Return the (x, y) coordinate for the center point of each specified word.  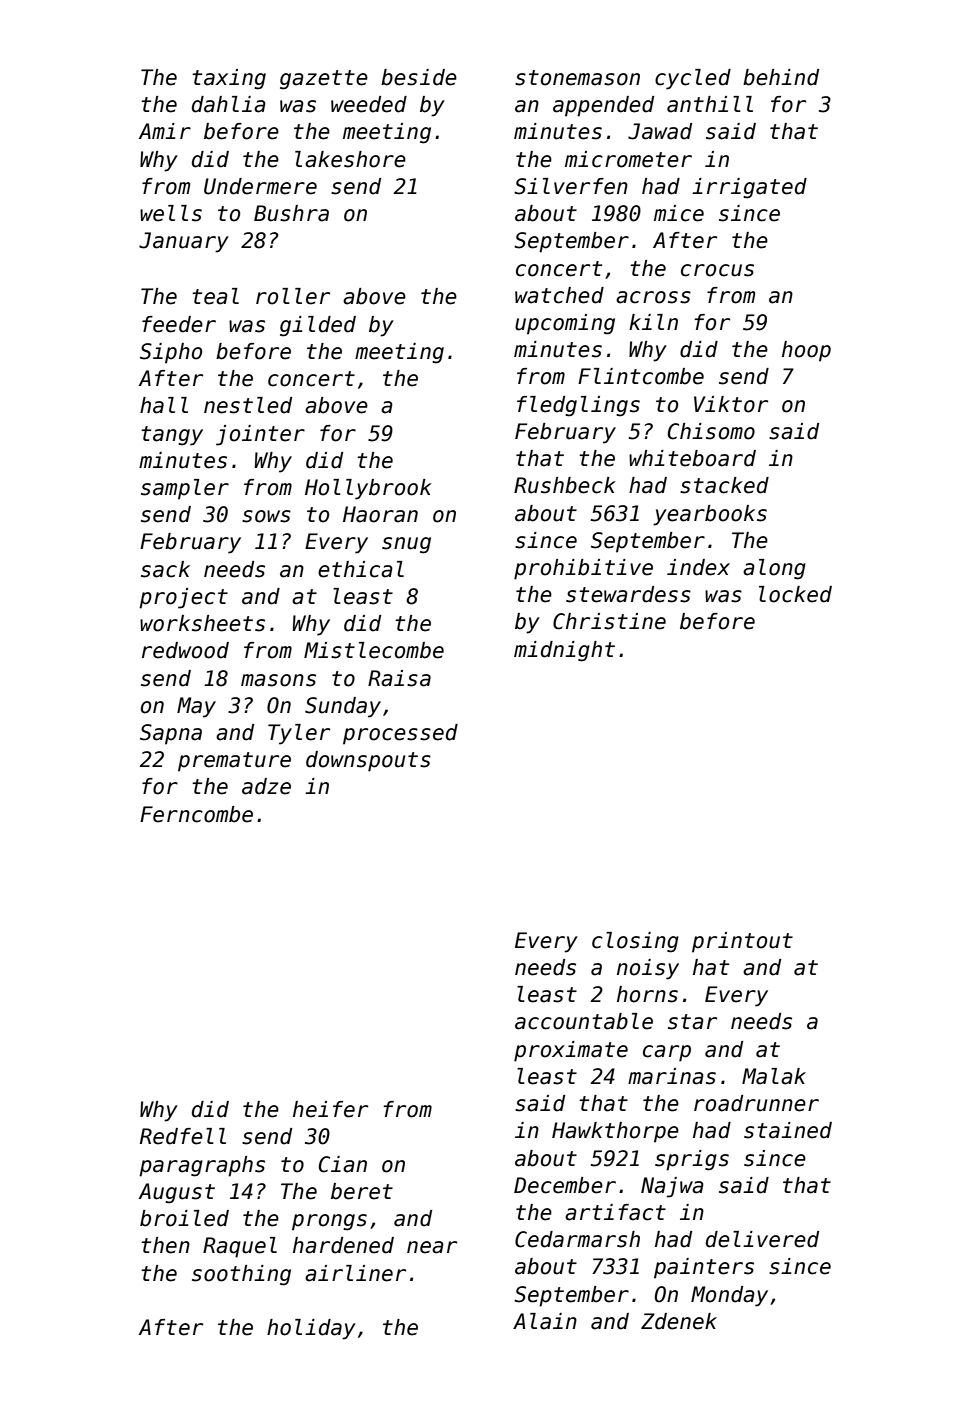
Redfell (183, 1136)
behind (781, 77)
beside (419, 77)
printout (742, 942)
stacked (724, 485)
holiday (311, 1329)
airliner (355, 1273)
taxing (229, 79)
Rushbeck (565, 485)
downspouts (368, 761)
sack (165, 569)
